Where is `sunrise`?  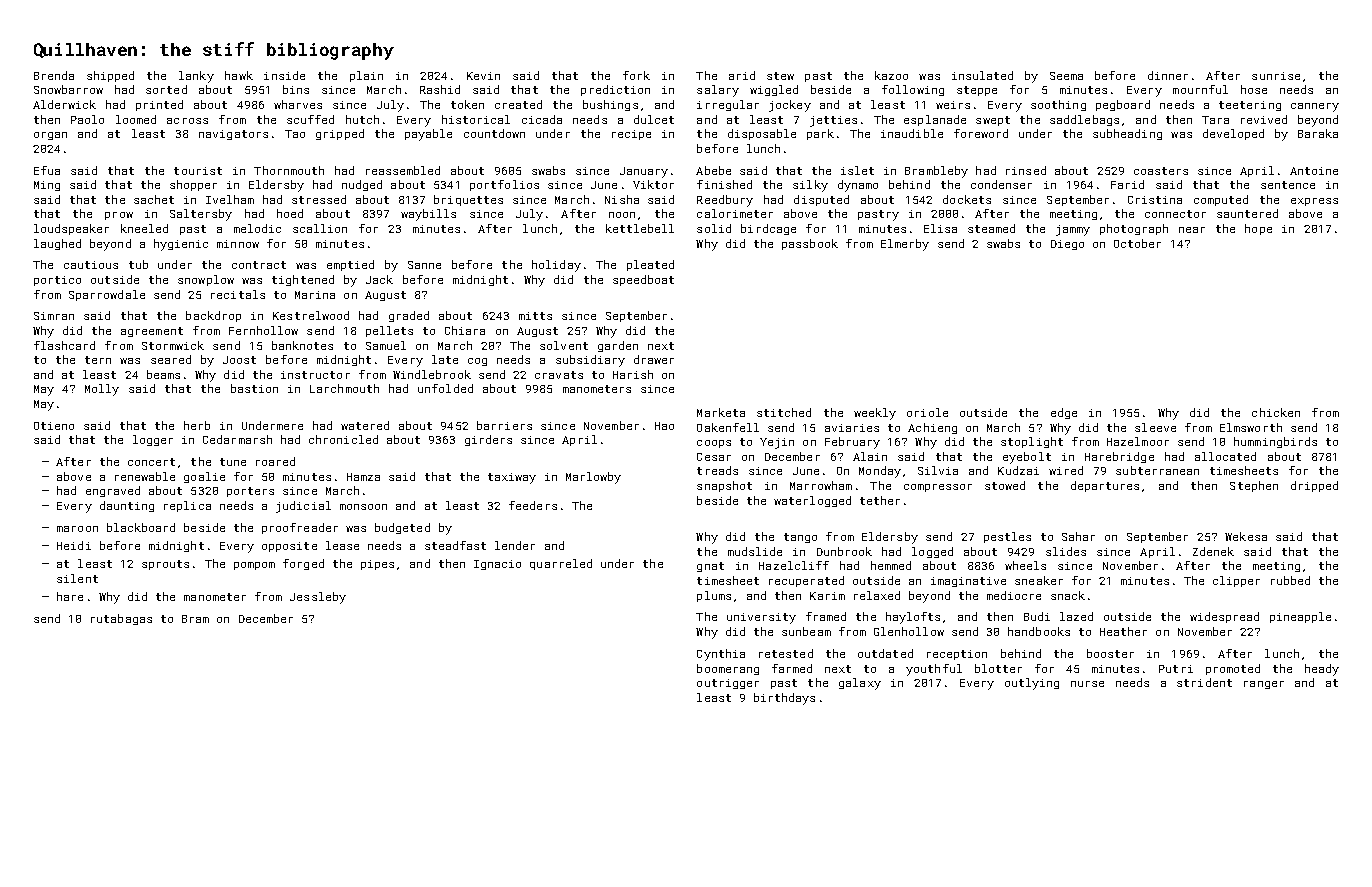
sunrise is located at coordinates (1276, 76).
